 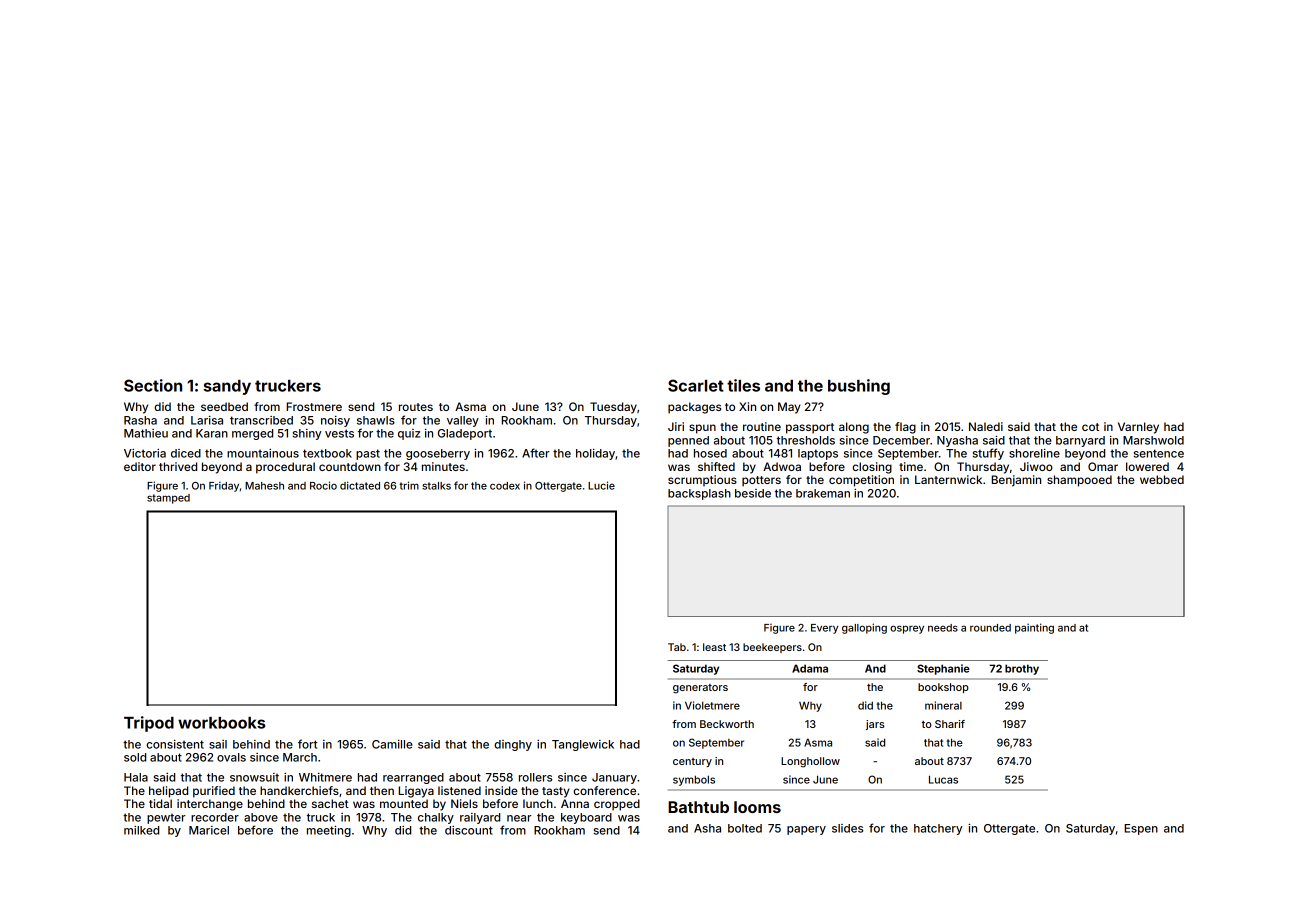 What do you see at coordinates (1034, 628) in the screenshot?
I see `painting` at bounding box center [1034, 628].
